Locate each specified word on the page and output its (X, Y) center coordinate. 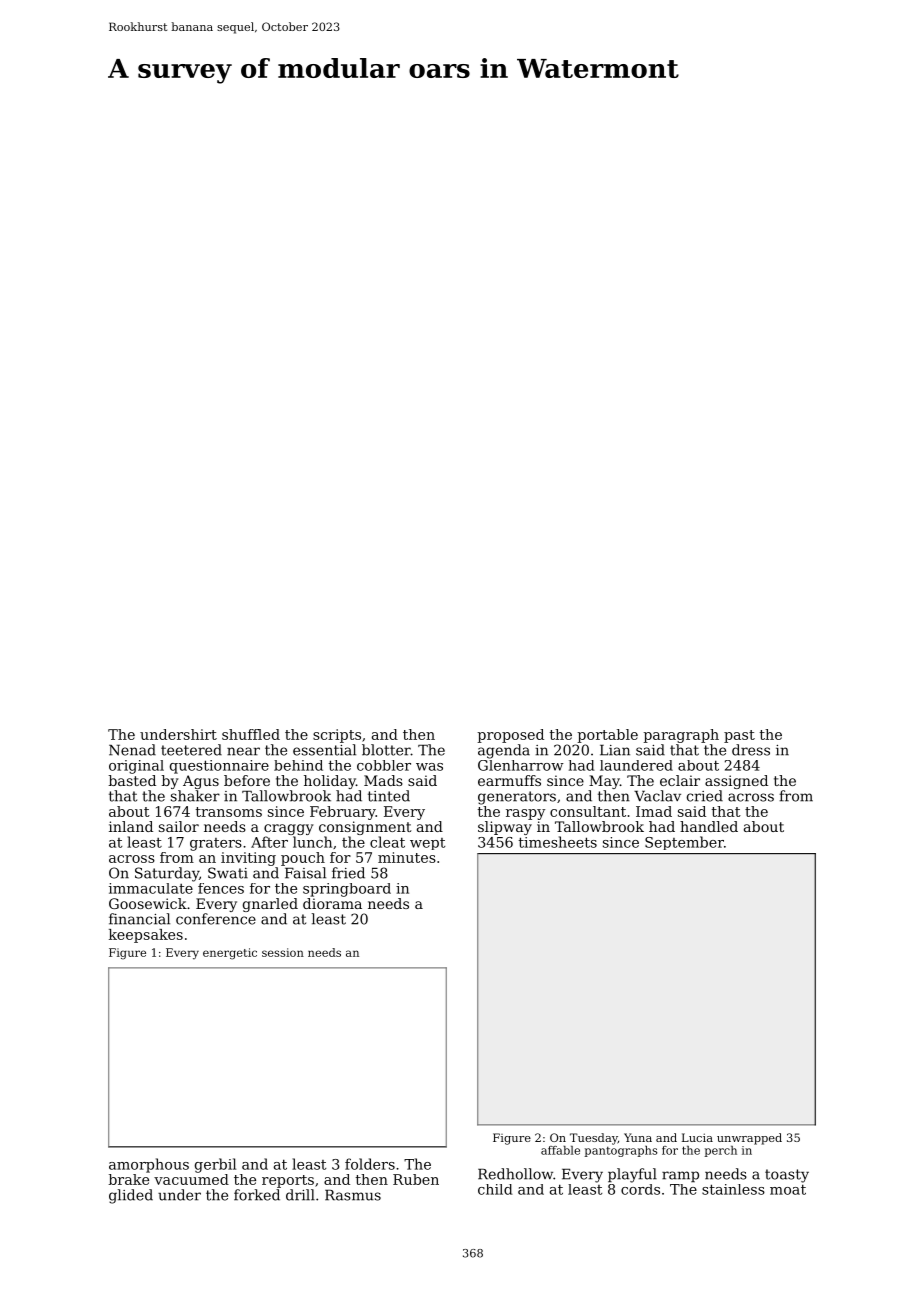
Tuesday (594, 1139)
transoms (229, 812)
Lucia (697, 1137)
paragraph (681, 736)
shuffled (251, 734)
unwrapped (749, 1139)
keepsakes (146, 936)
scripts (337, 736)
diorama (332, 903)
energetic (230, 954)
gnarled (270, 905)
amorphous (149, 1165)
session (283, 952)
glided (131, 1196)
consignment (365, 828)
